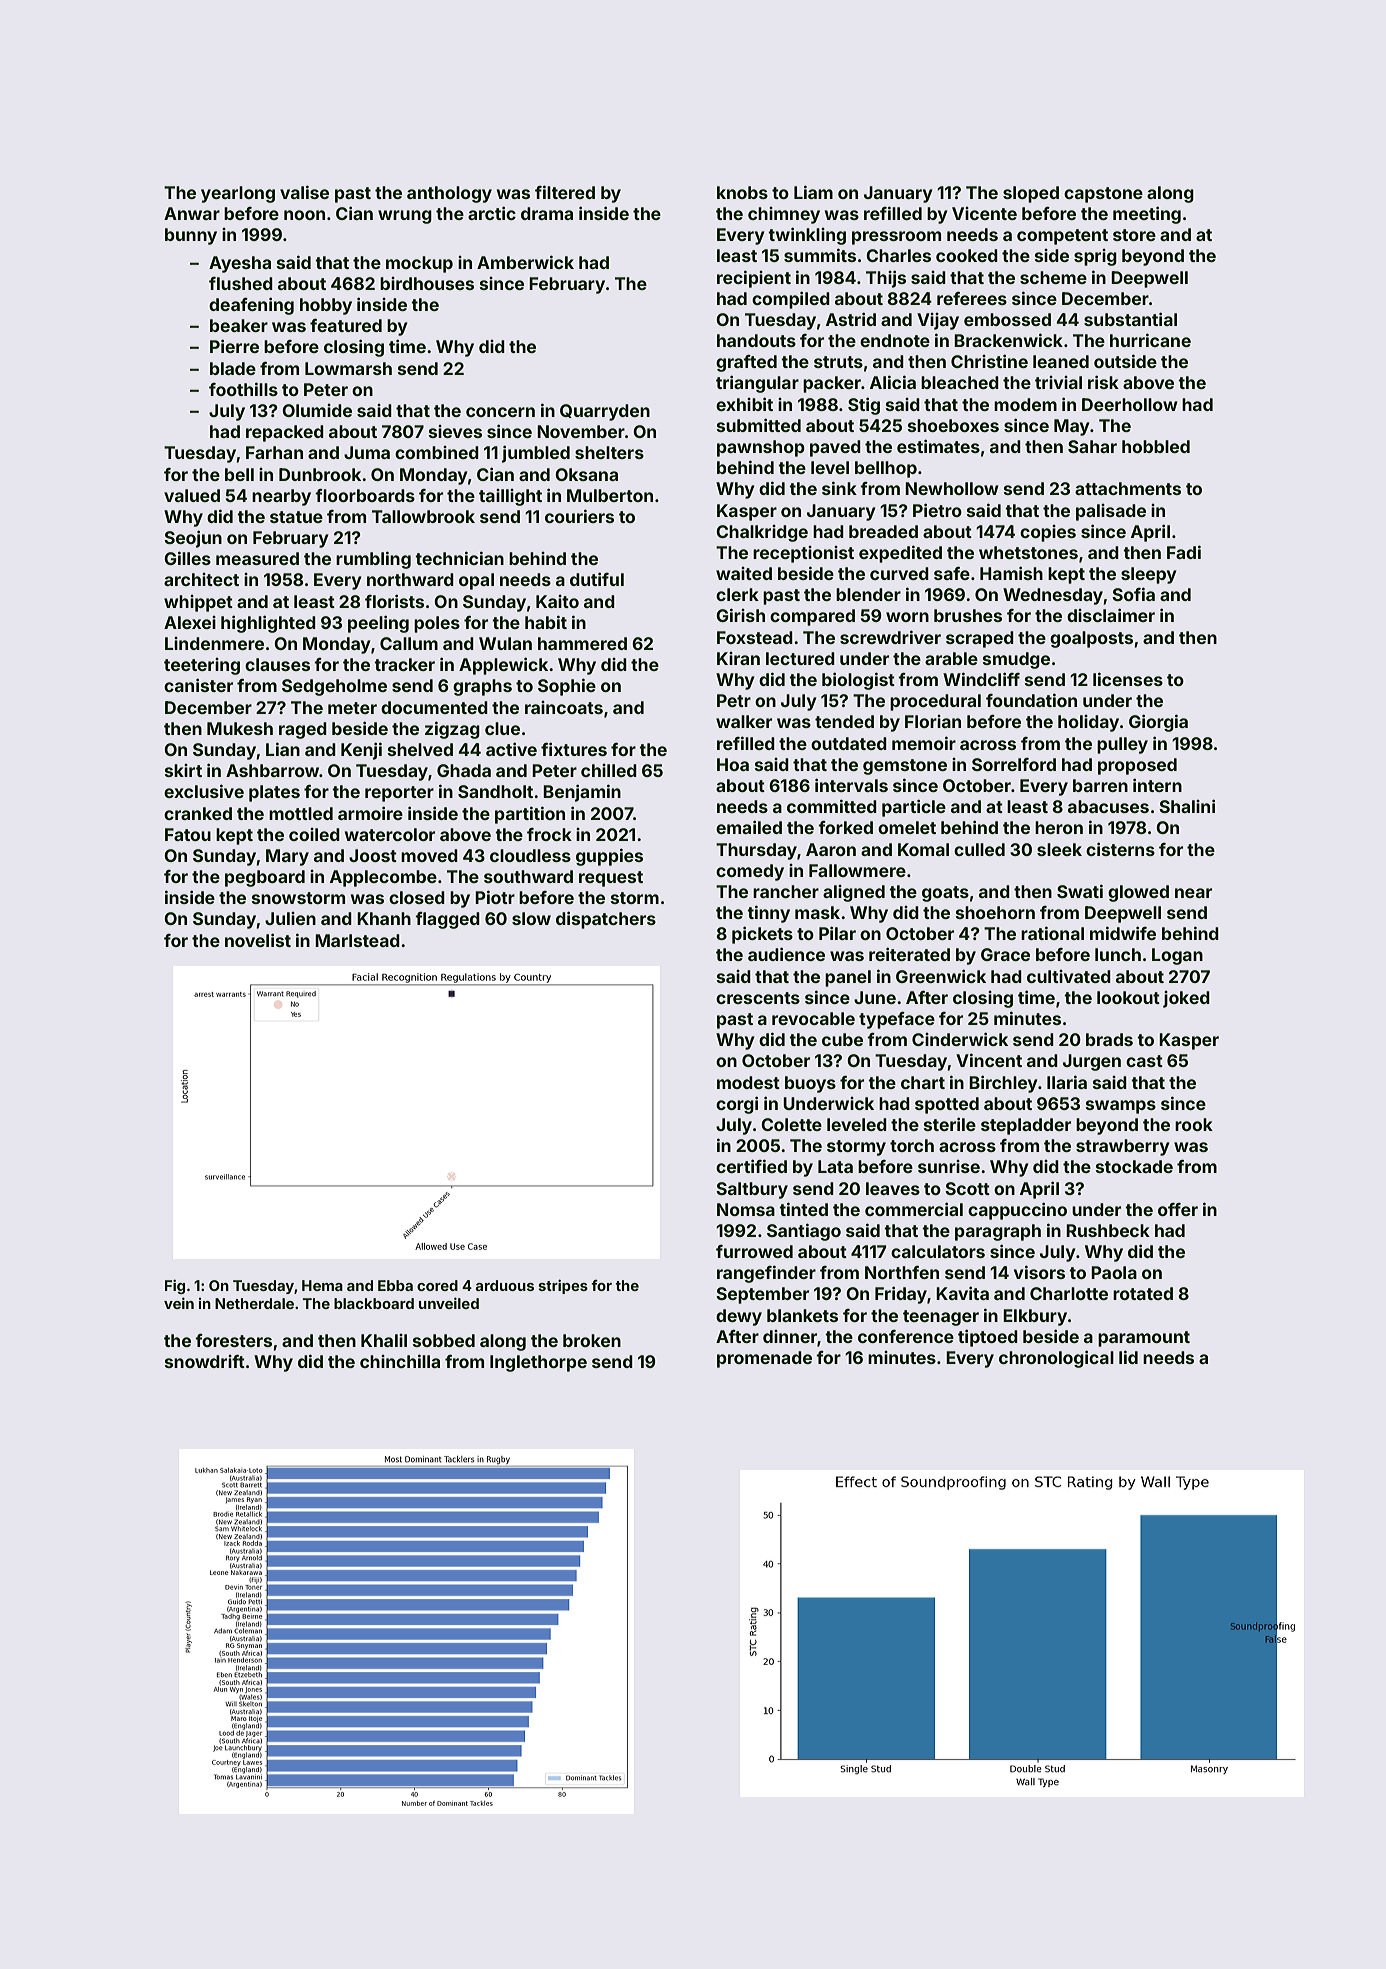  Describe the element at coordinates (233, 1340) in the page. I see `foresters` at that location.
